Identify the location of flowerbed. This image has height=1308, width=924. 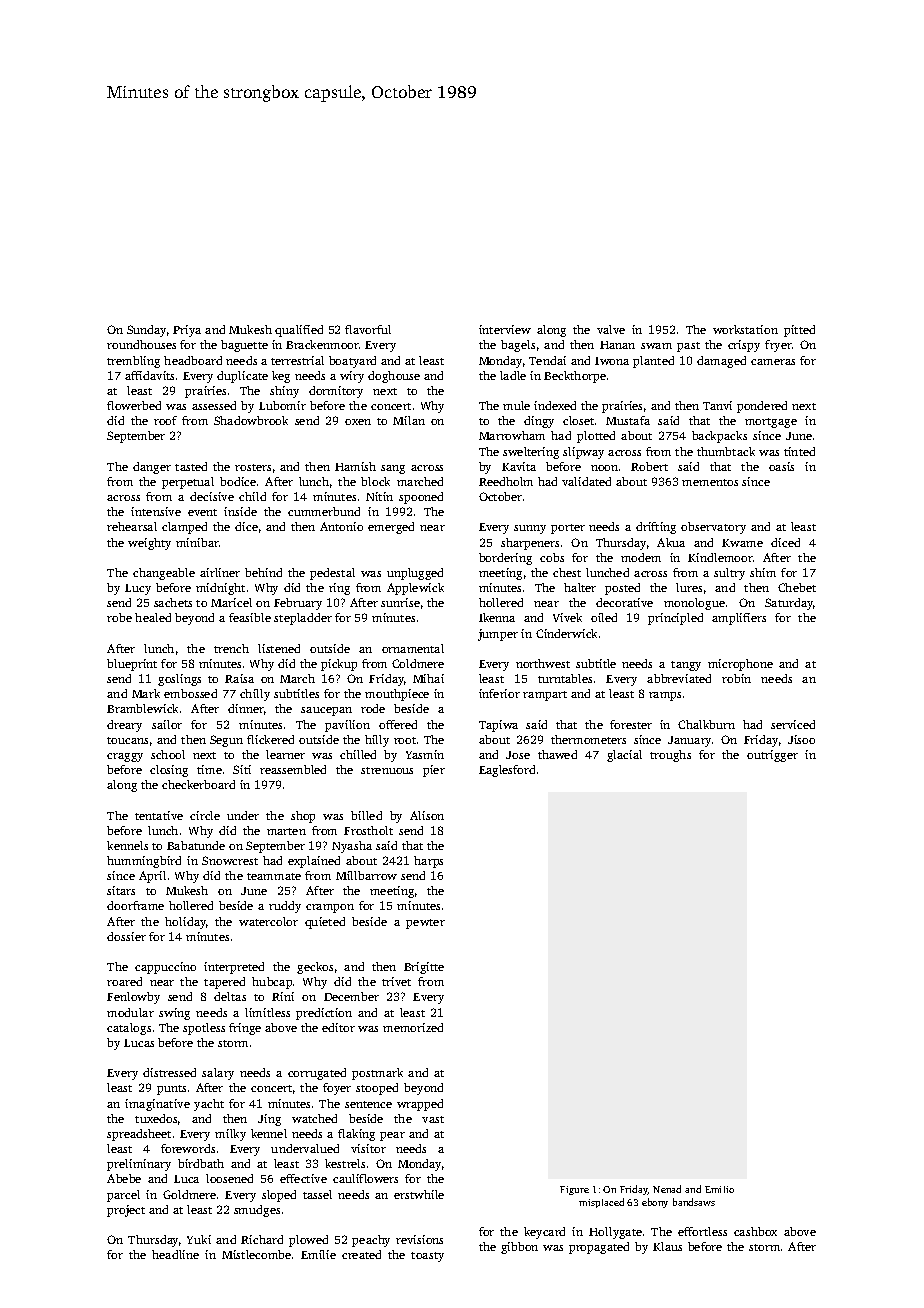
(134, 405).
